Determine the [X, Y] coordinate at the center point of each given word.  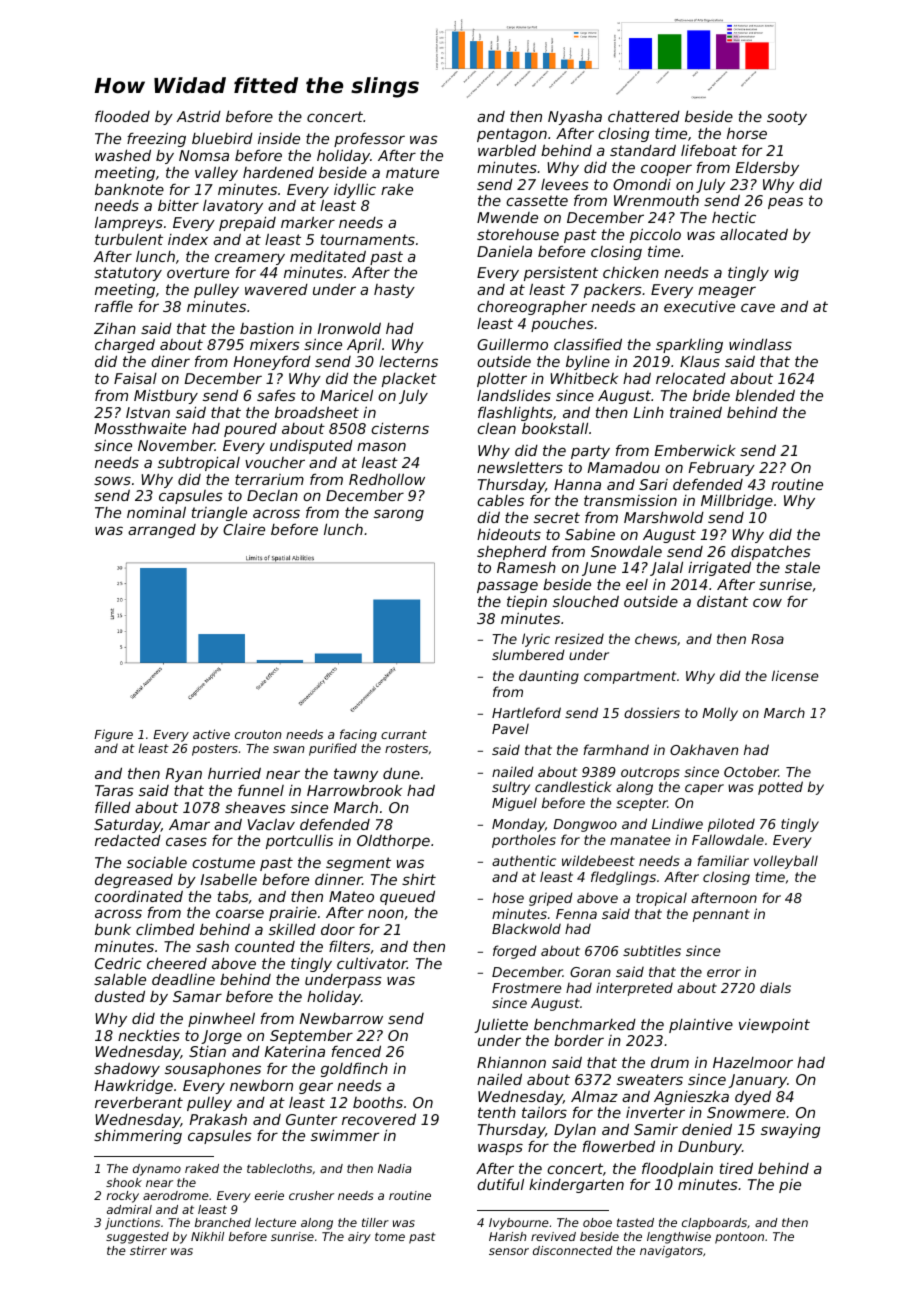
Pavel [510, 728]
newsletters [520, 467]
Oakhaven [704, 749]
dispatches [771, 552]
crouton [258, 734]
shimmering [138, 1136]
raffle [114, 306]
